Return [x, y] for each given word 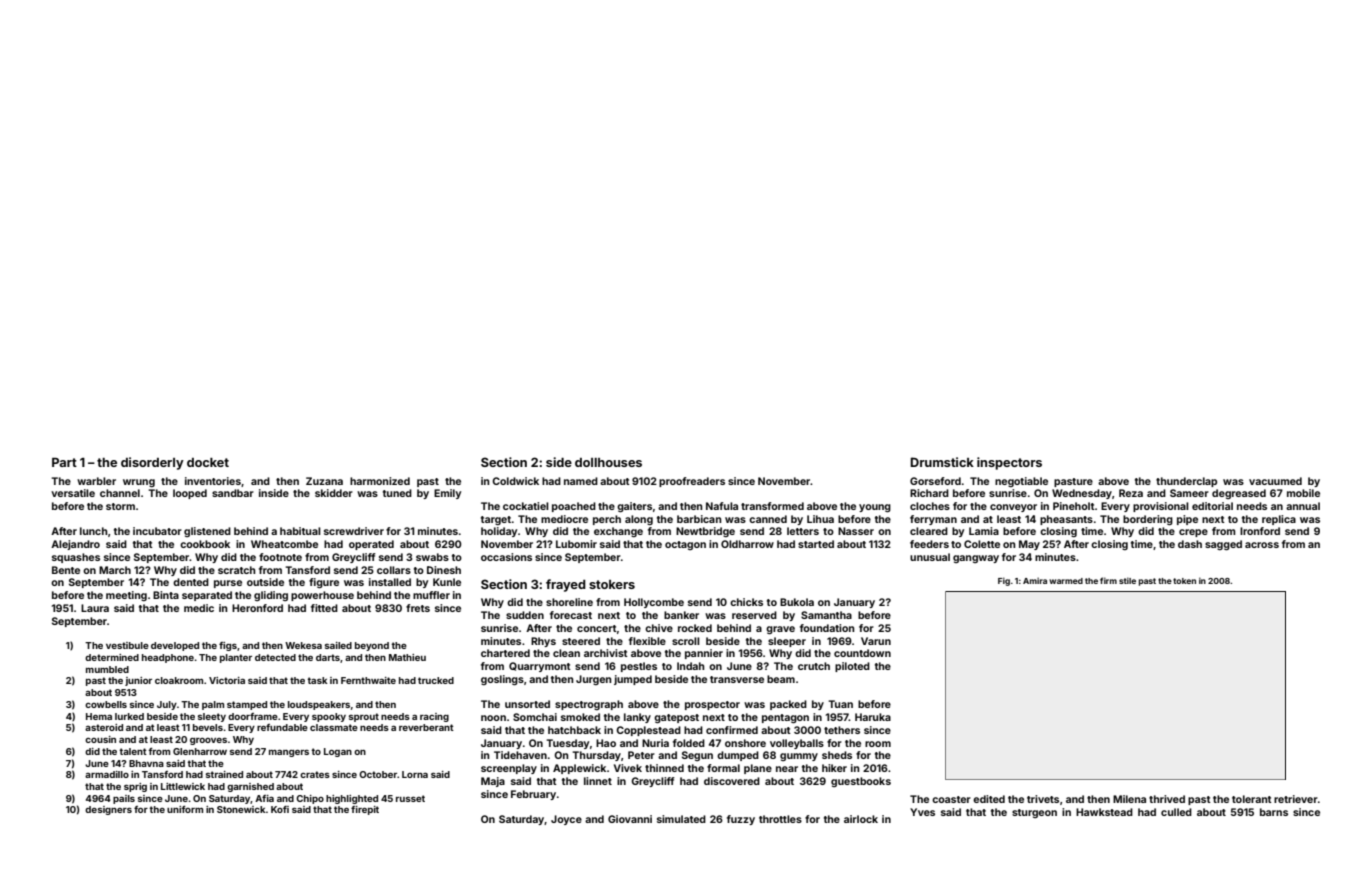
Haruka [873, 717]
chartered [505, 653]
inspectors [1009, 463]
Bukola [797, 602]
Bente [66, 570]
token [1184, 581]
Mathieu [407, 657]
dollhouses [608, 462]
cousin [100, 739]
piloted [852, 667]
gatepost [676, 718]
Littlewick [183, 786]
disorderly [152, 463]
